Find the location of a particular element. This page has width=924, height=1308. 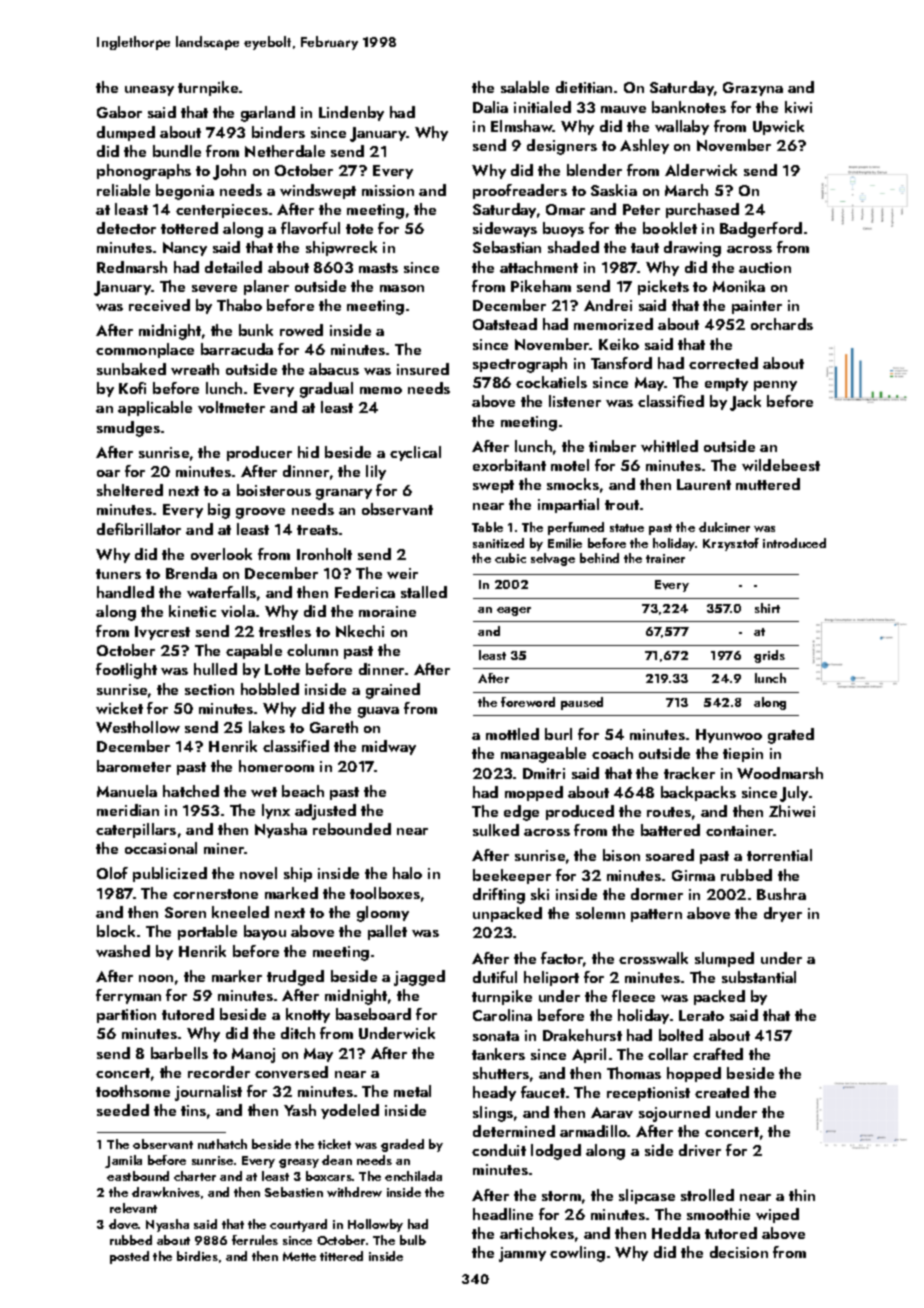

orchards is located at coordinates (782, 324).
